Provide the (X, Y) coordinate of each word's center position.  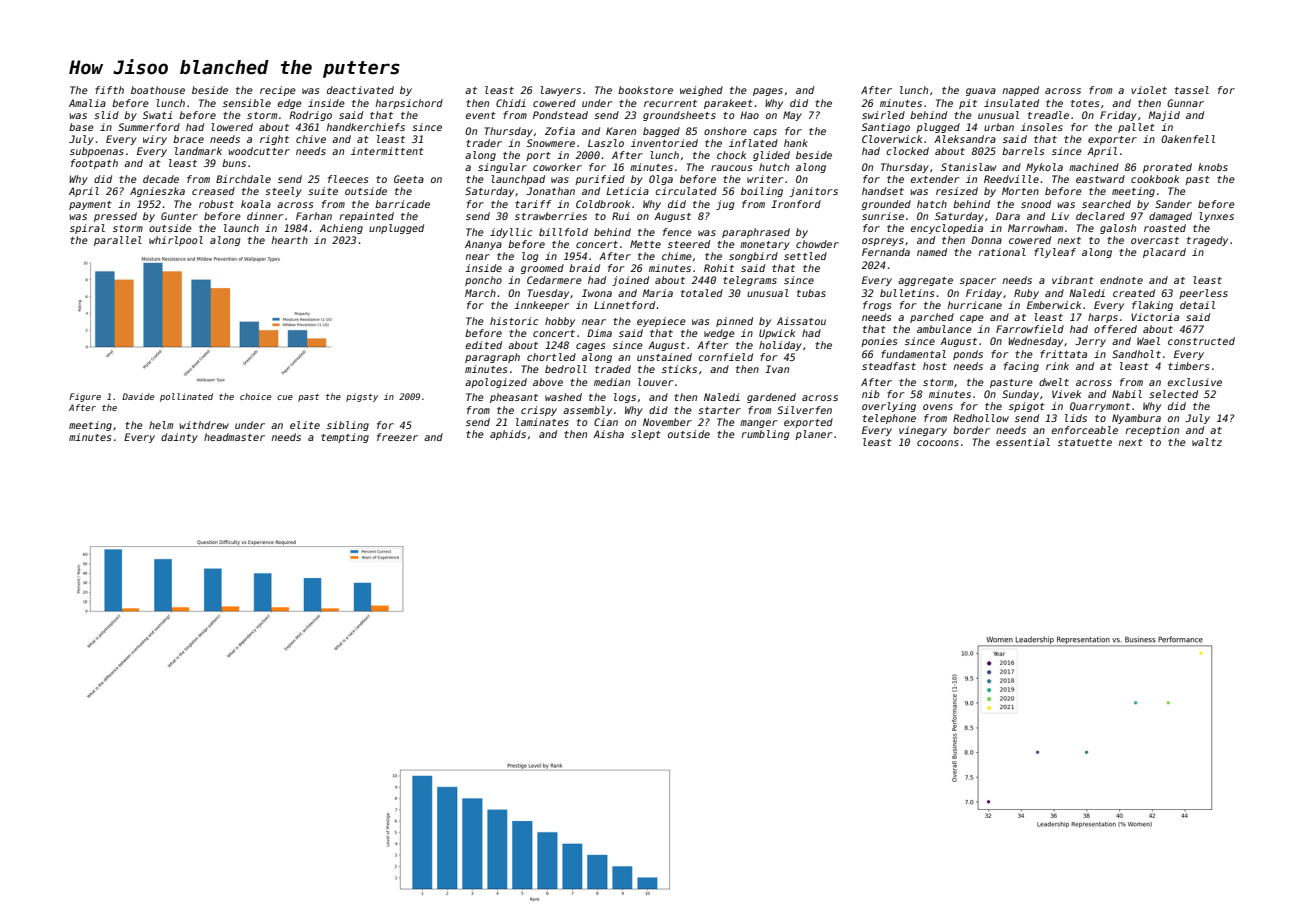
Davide (138, 396)
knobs (1213, 167)
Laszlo (606, 143)
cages (590, 347)
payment (90, 205)
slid (106, 115)
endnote (1121, 280)
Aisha (608, 434)
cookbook (1155, 179)
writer (765, 179)
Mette (645, 244)
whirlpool (176, 241)
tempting (345, 438)
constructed (1201, 341)
